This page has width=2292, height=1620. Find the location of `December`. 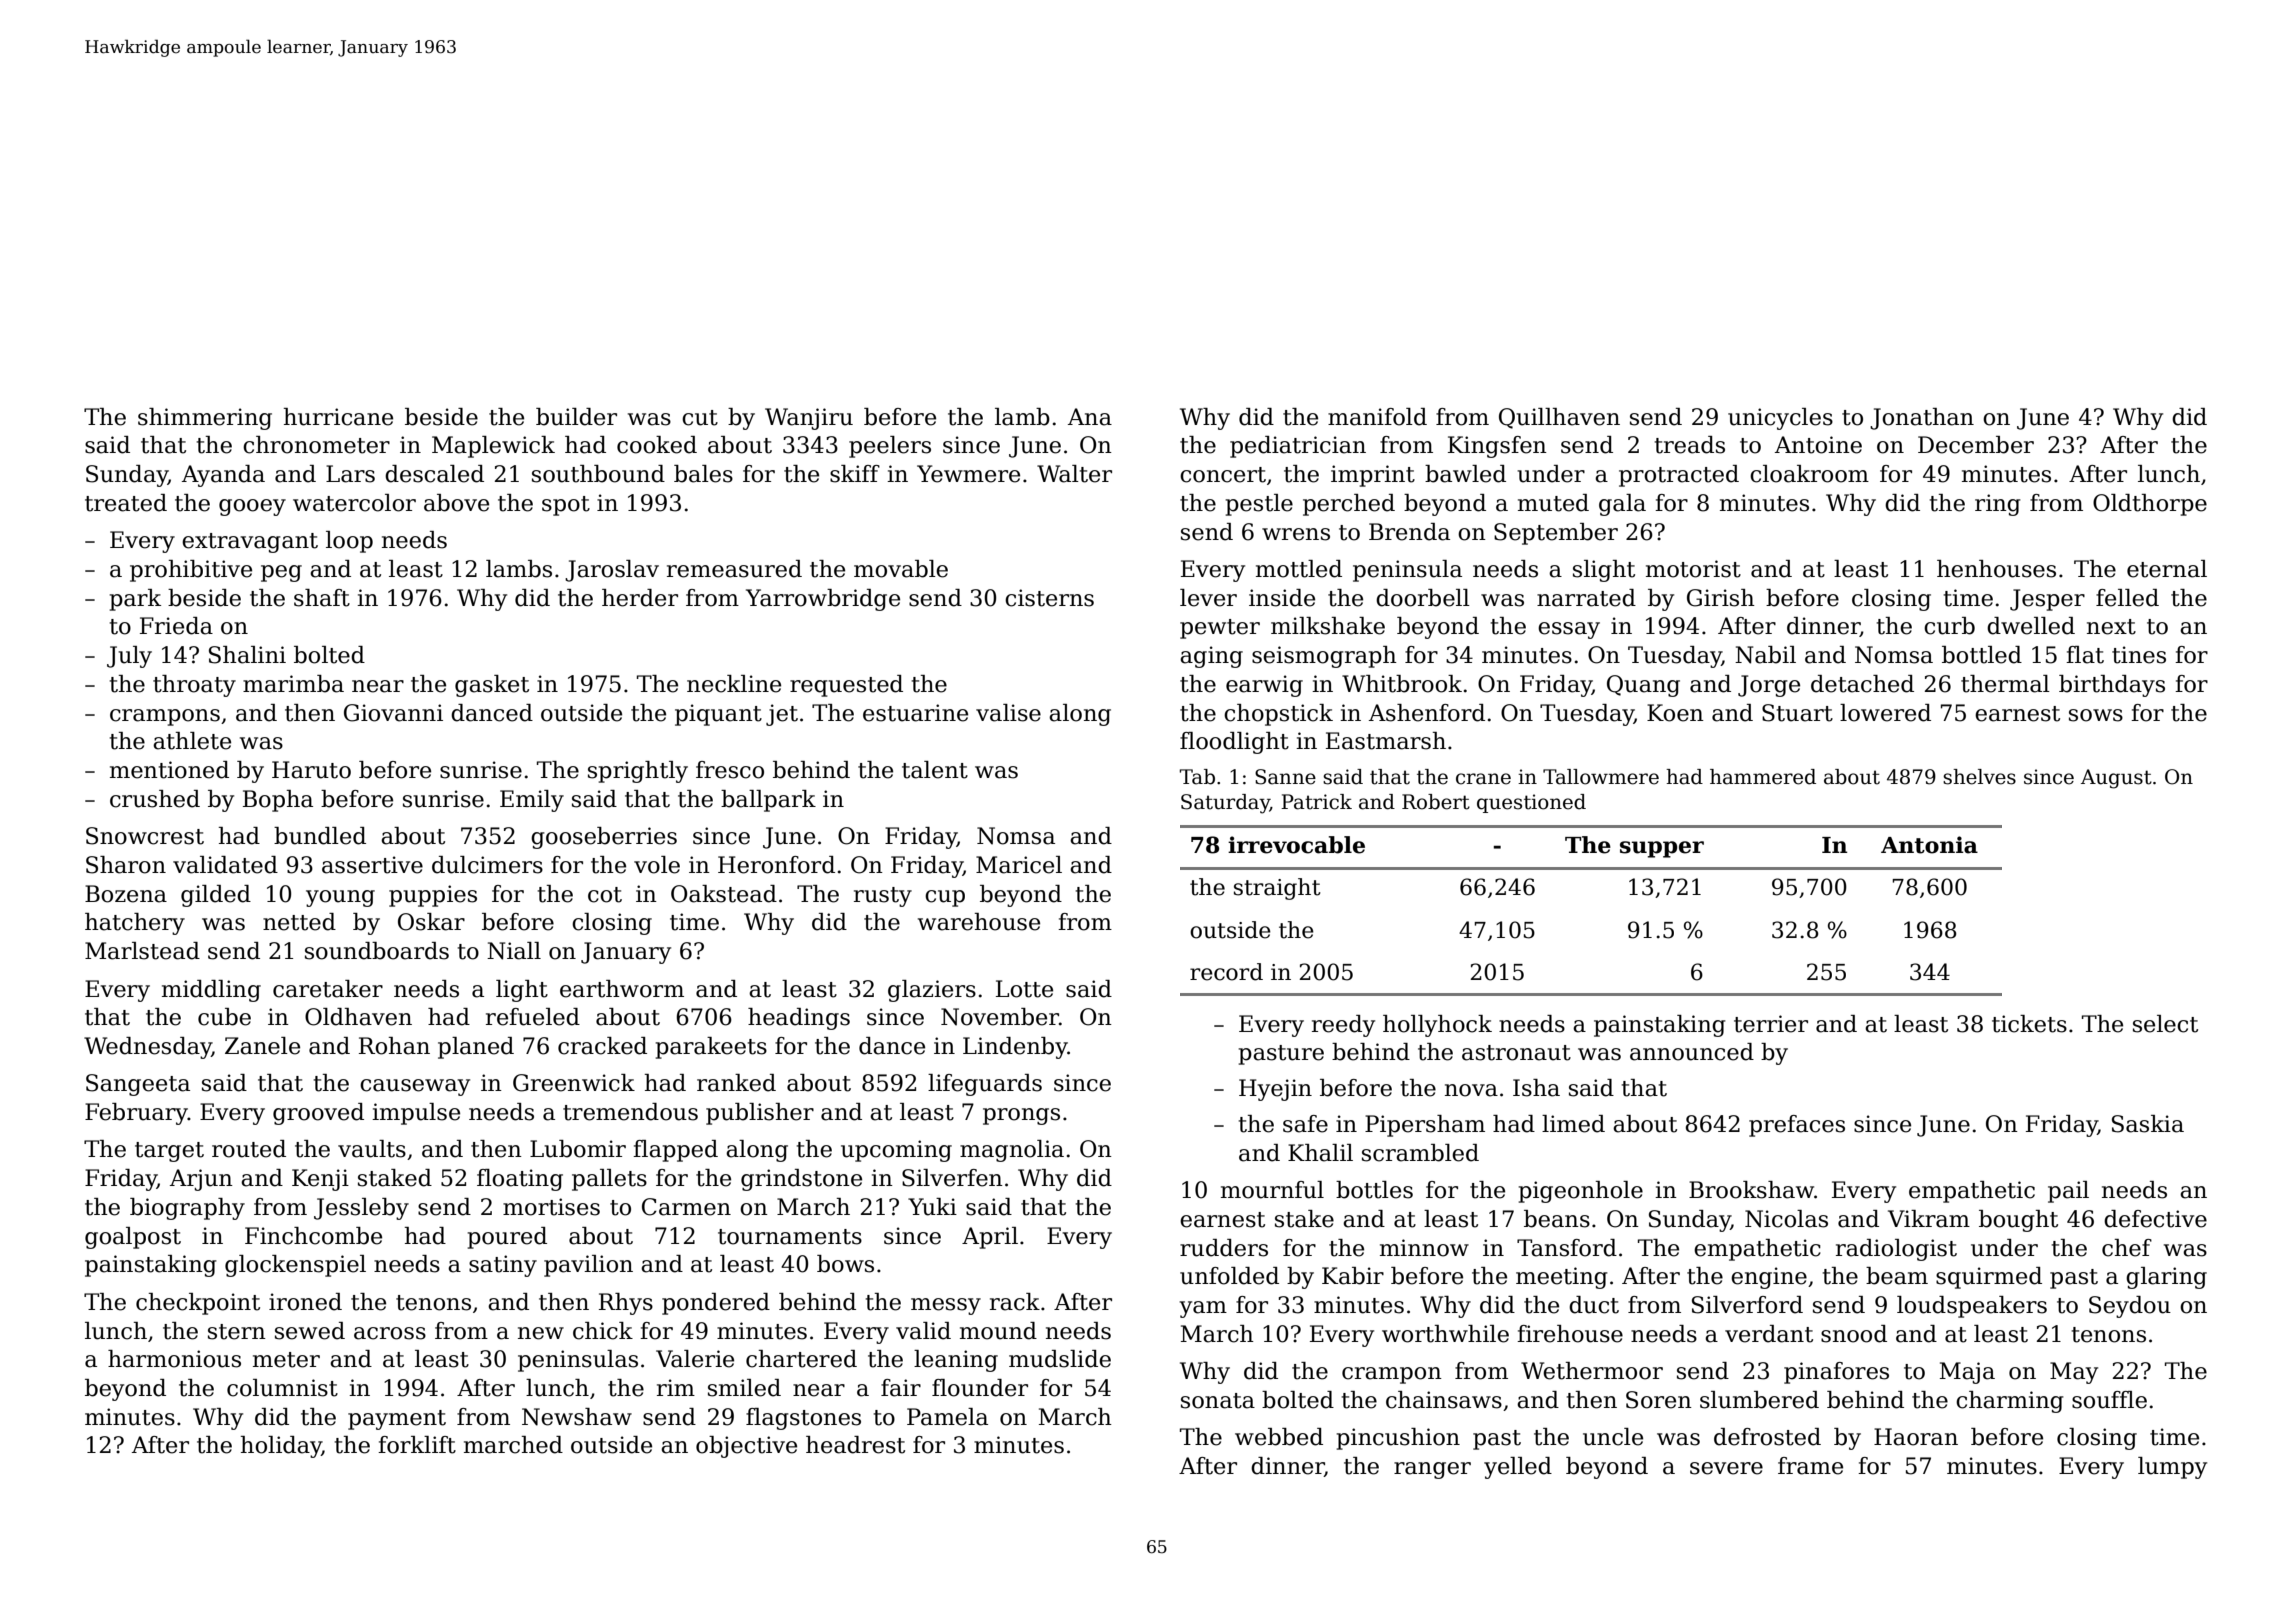

December is located at coordinates (1976, 445).
